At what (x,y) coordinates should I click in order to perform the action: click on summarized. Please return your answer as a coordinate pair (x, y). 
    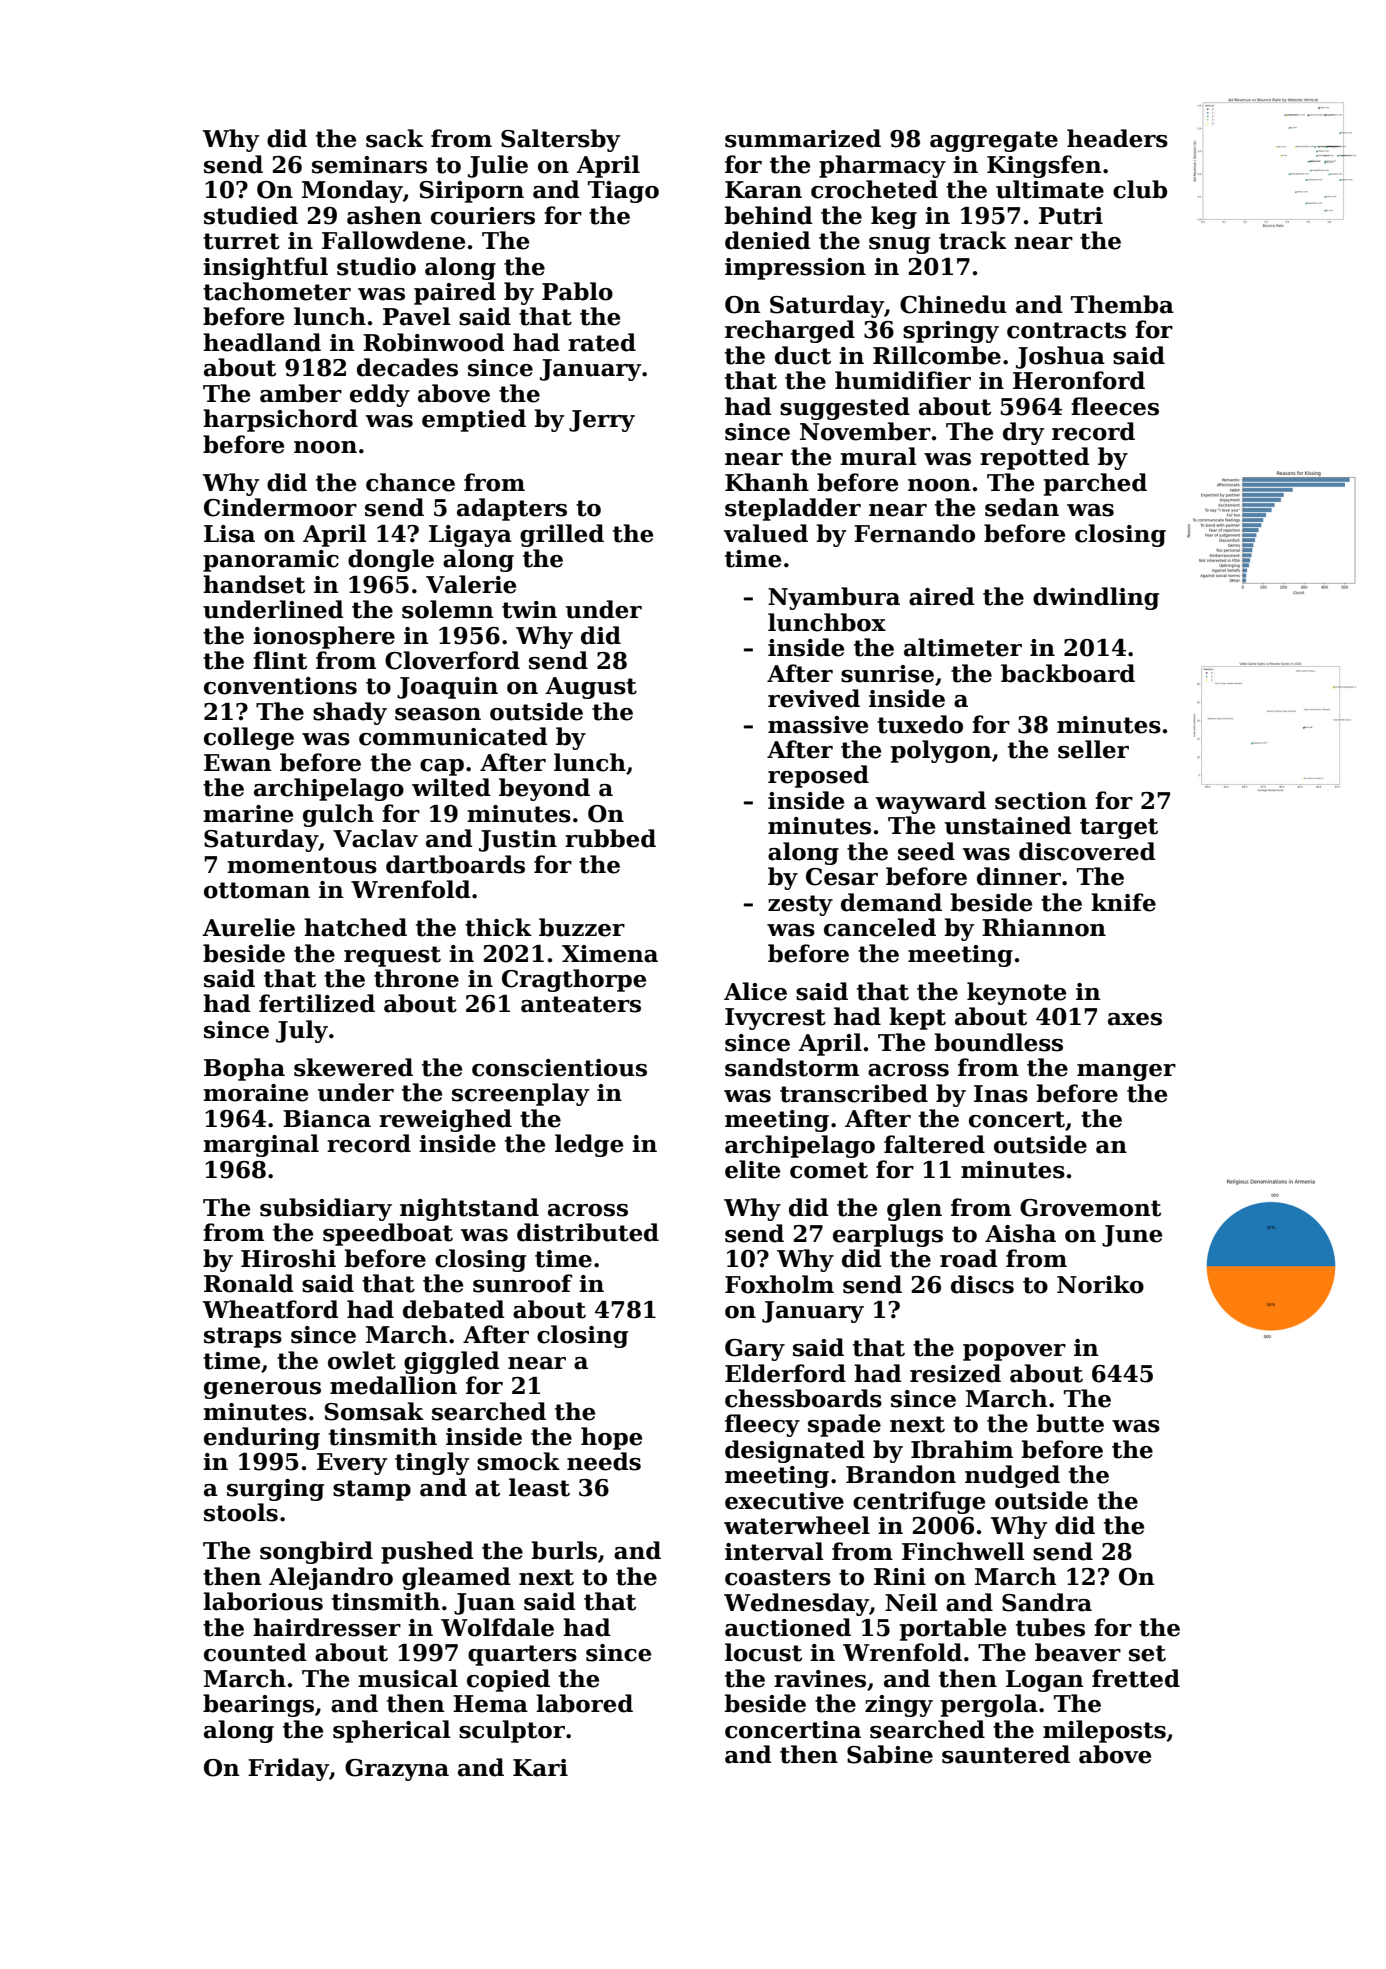
    Looking at the image, I should click on (803, 138).
